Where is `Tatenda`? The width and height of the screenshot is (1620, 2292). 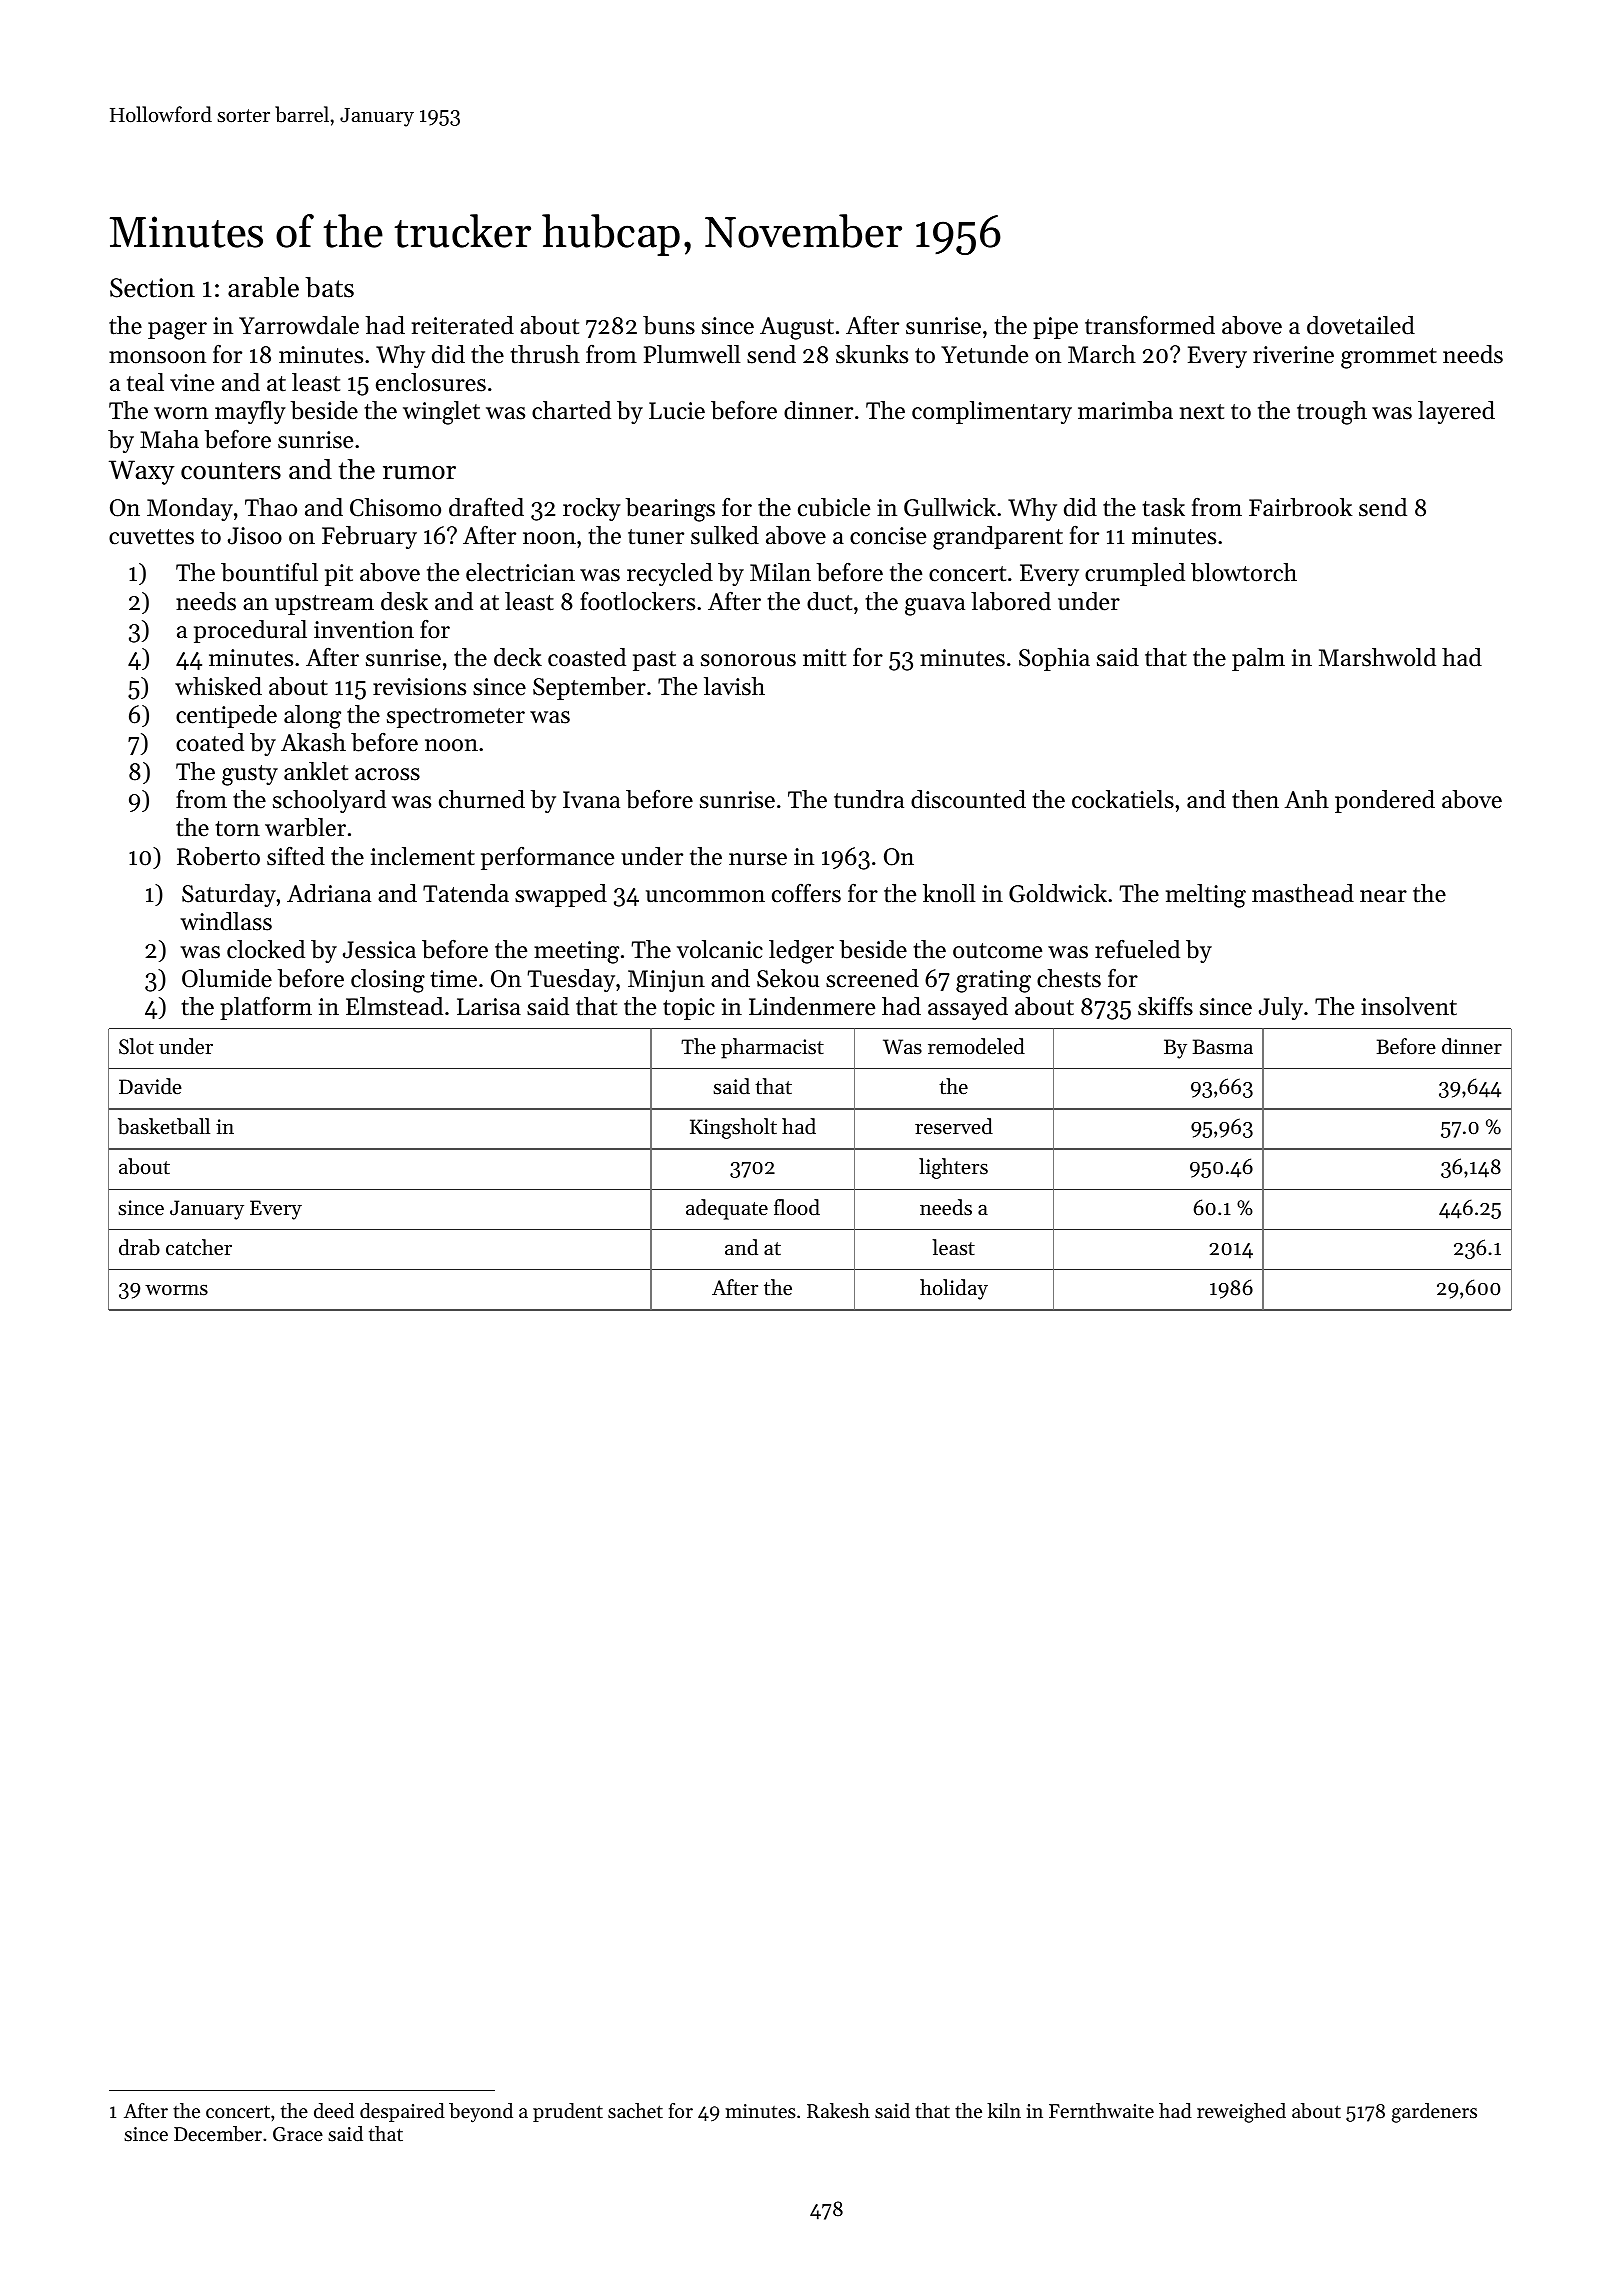 Tatenda is located at coordinates (466, 893).
